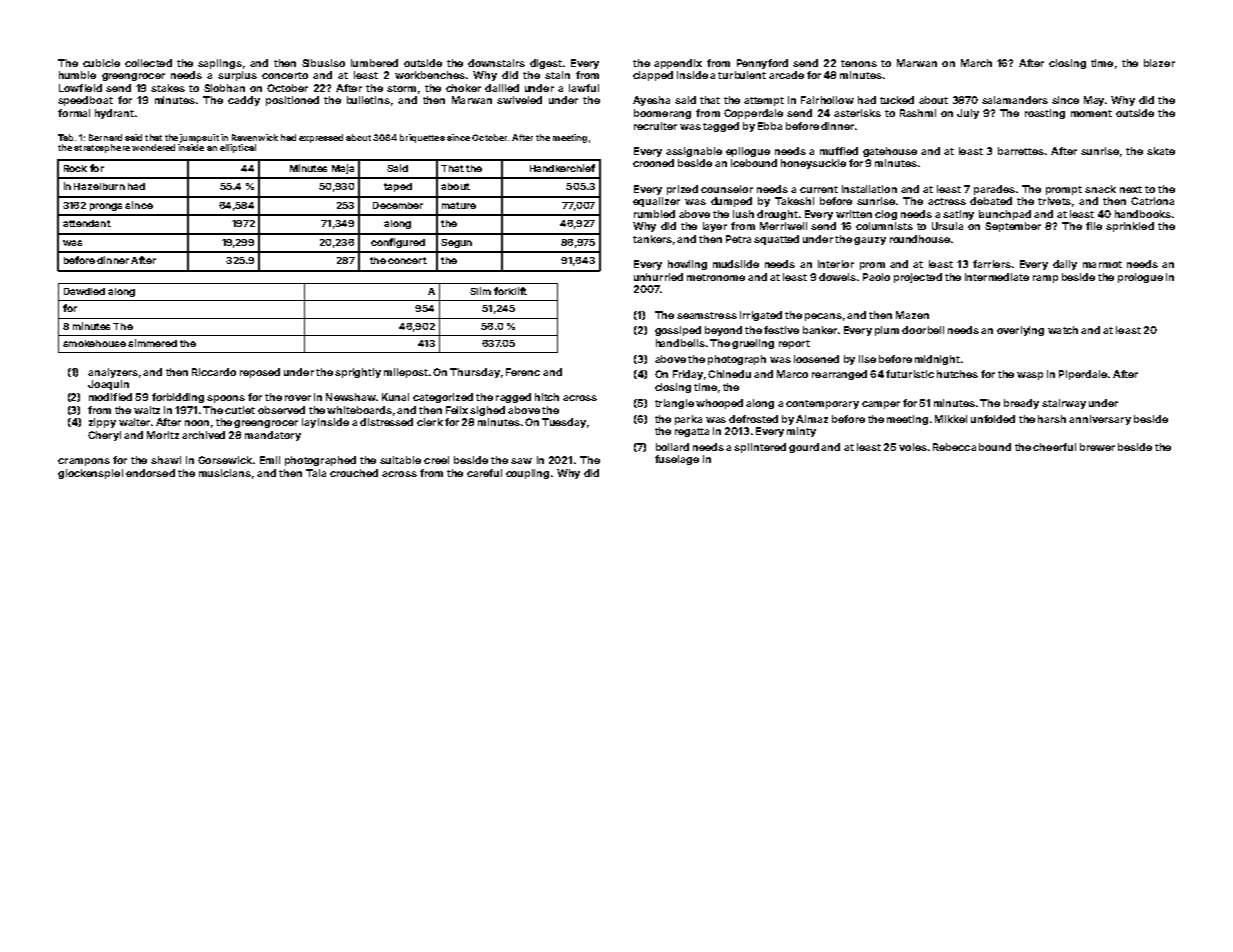 Image resolution: width=1233 pixels, height=952 pixels. What do you see at coordinates (976, 63) in the screenshot?
I see `March` at bounding box center [976, 63].
